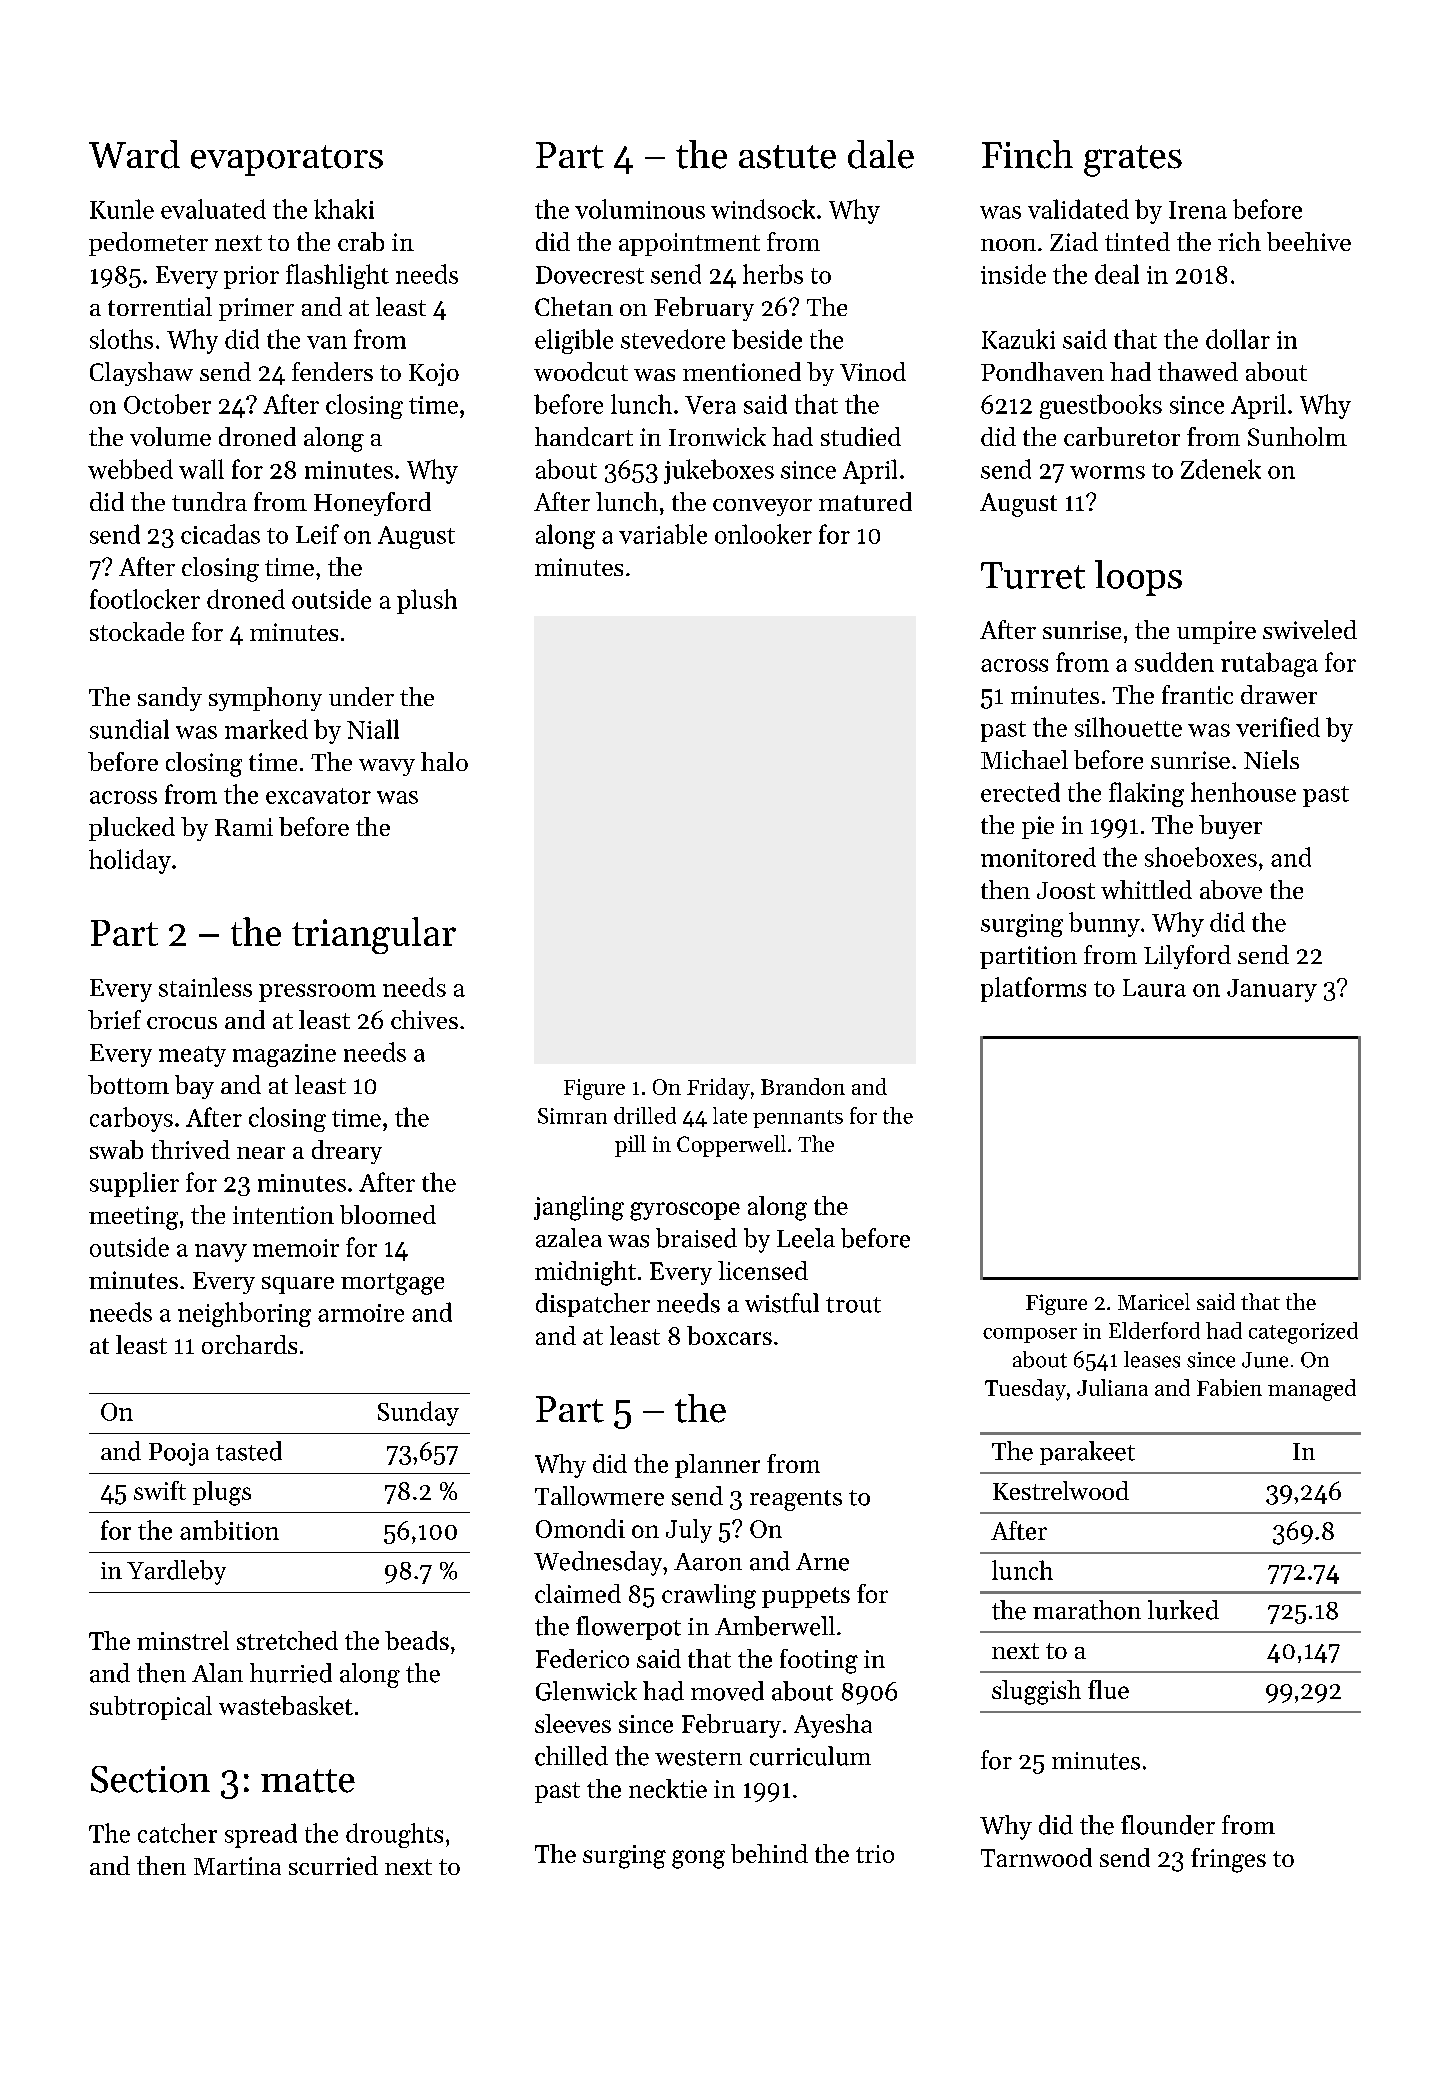  I want to click on gong, so click(698, 1859).
